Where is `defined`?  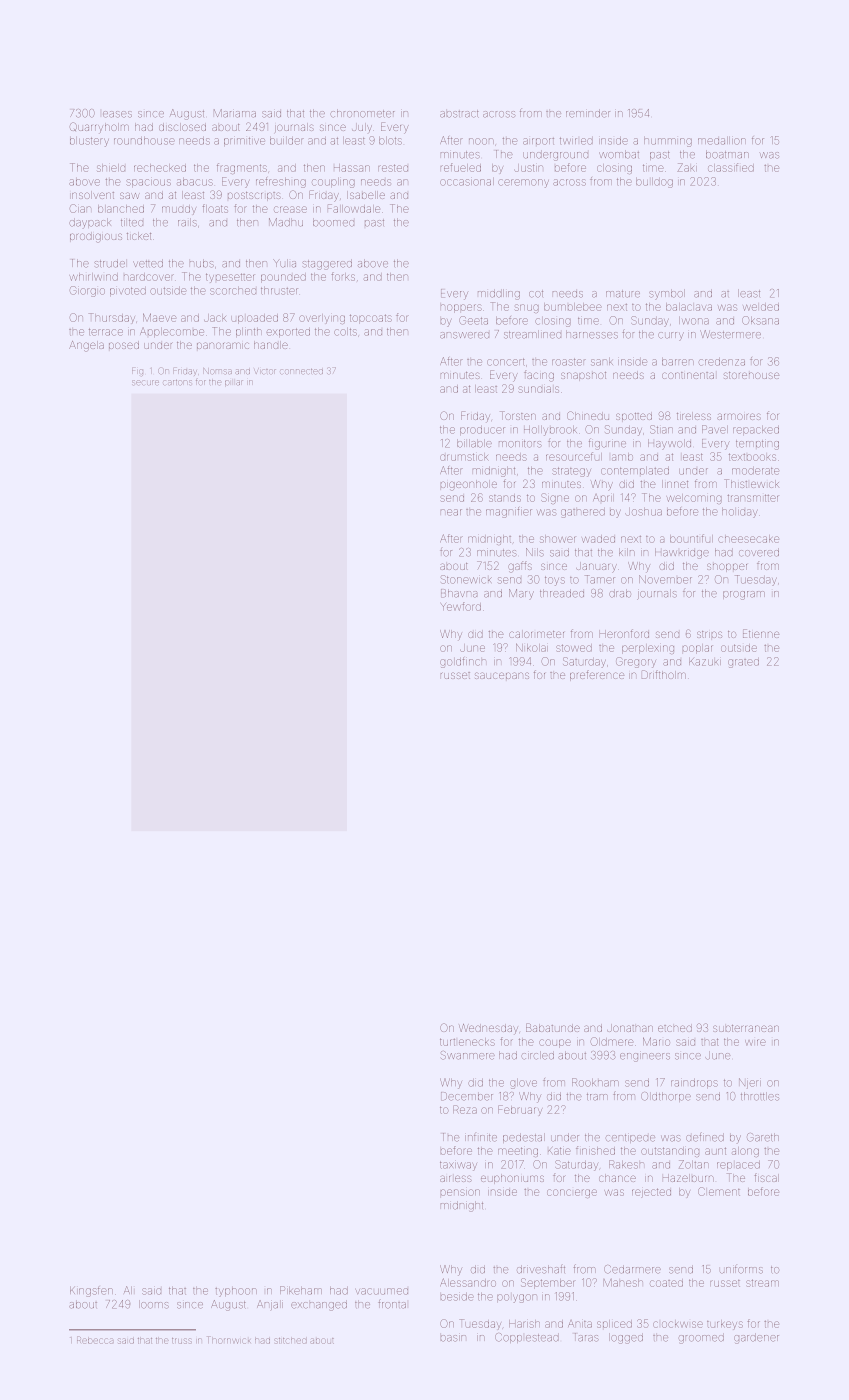
defined is located at coordinates (705, 1137).
